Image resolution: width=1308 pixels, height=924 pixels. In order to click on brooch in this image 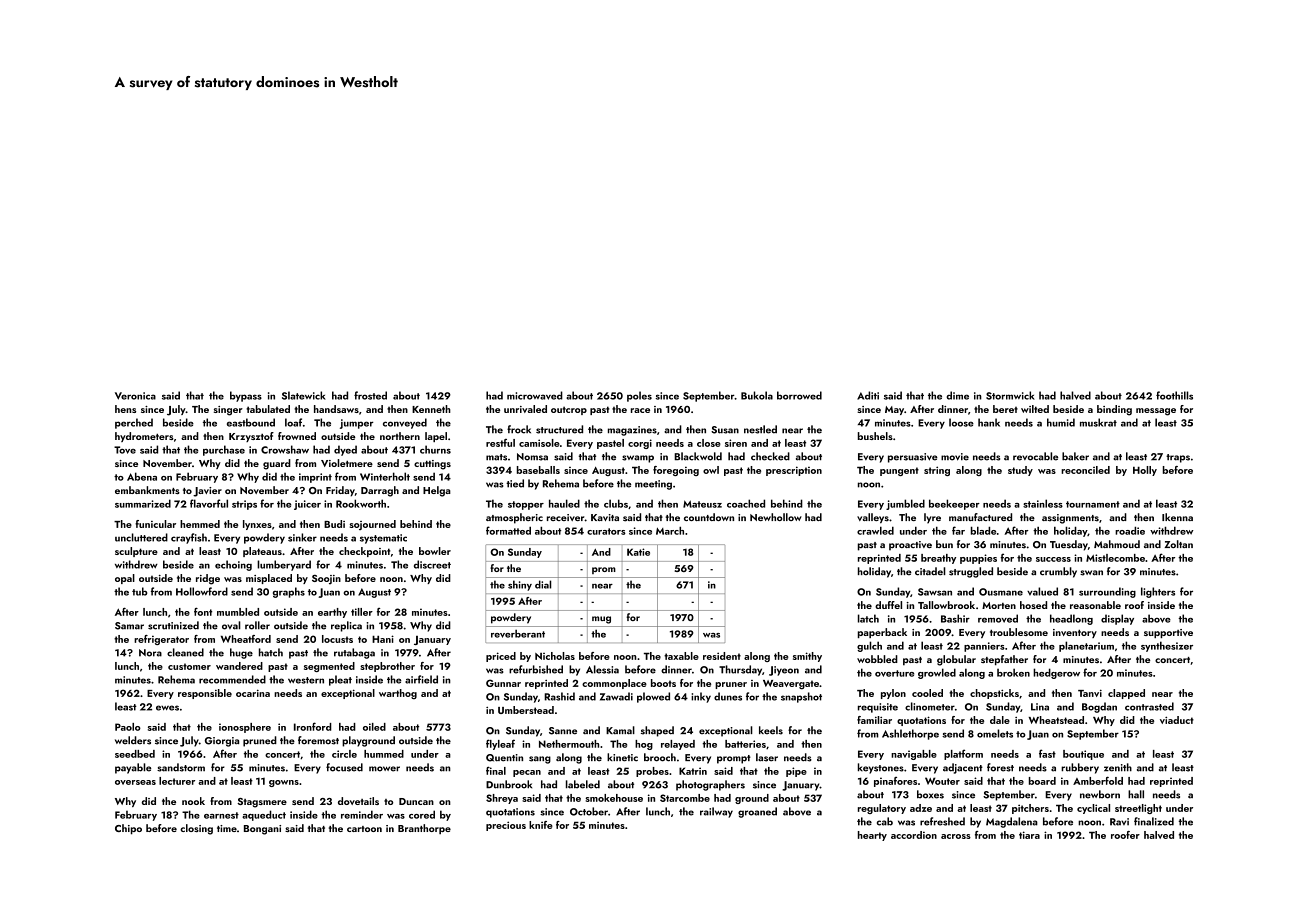, I will do `click(660, 757)`.
